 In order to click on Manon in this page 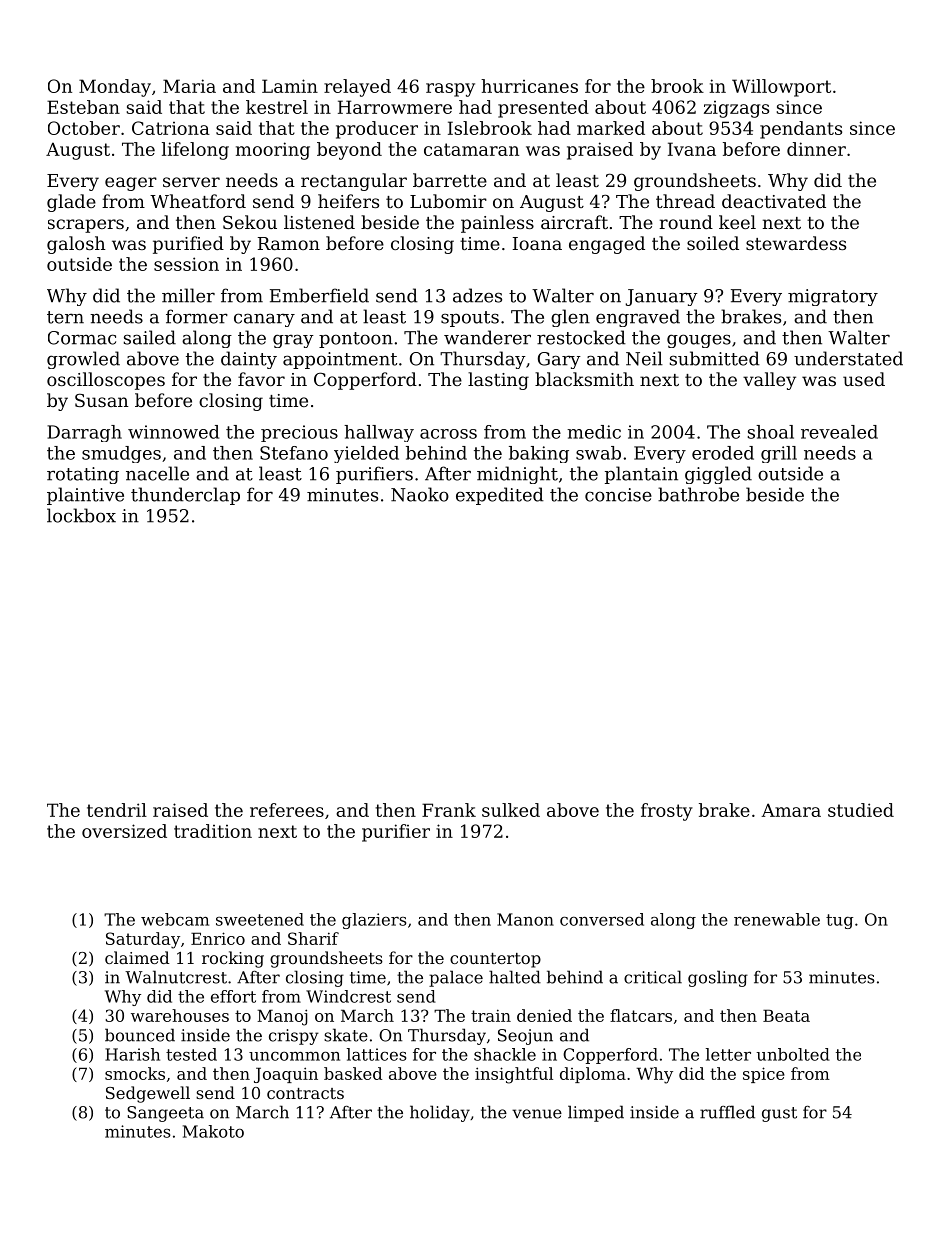, I will do `click(525, 919)`.
